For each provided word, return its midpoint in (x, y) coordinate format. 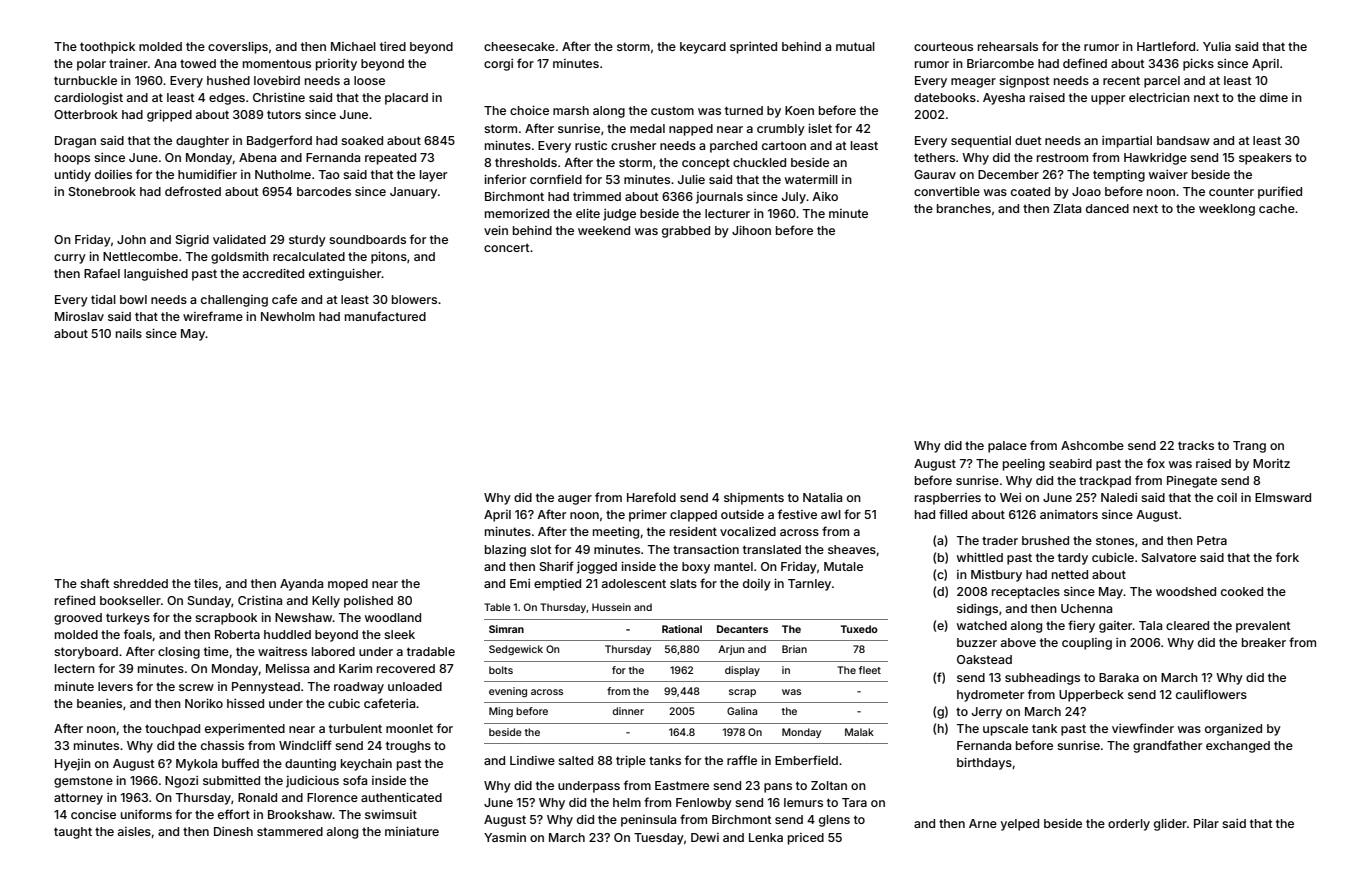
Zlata (1067, 208)
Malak (859, 732)
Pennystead (266, 688)
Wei (1010, 497)
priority (336, 65)
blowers (414, 299)
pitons (389, 258)
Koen (799, 110)
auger (575, 500)
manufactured (385, 316)
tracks (1196, 445)
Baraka (1119, 677)
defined (1085, 63)
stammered (290, 831)
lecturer (727, 213)
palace (1007, 447)
